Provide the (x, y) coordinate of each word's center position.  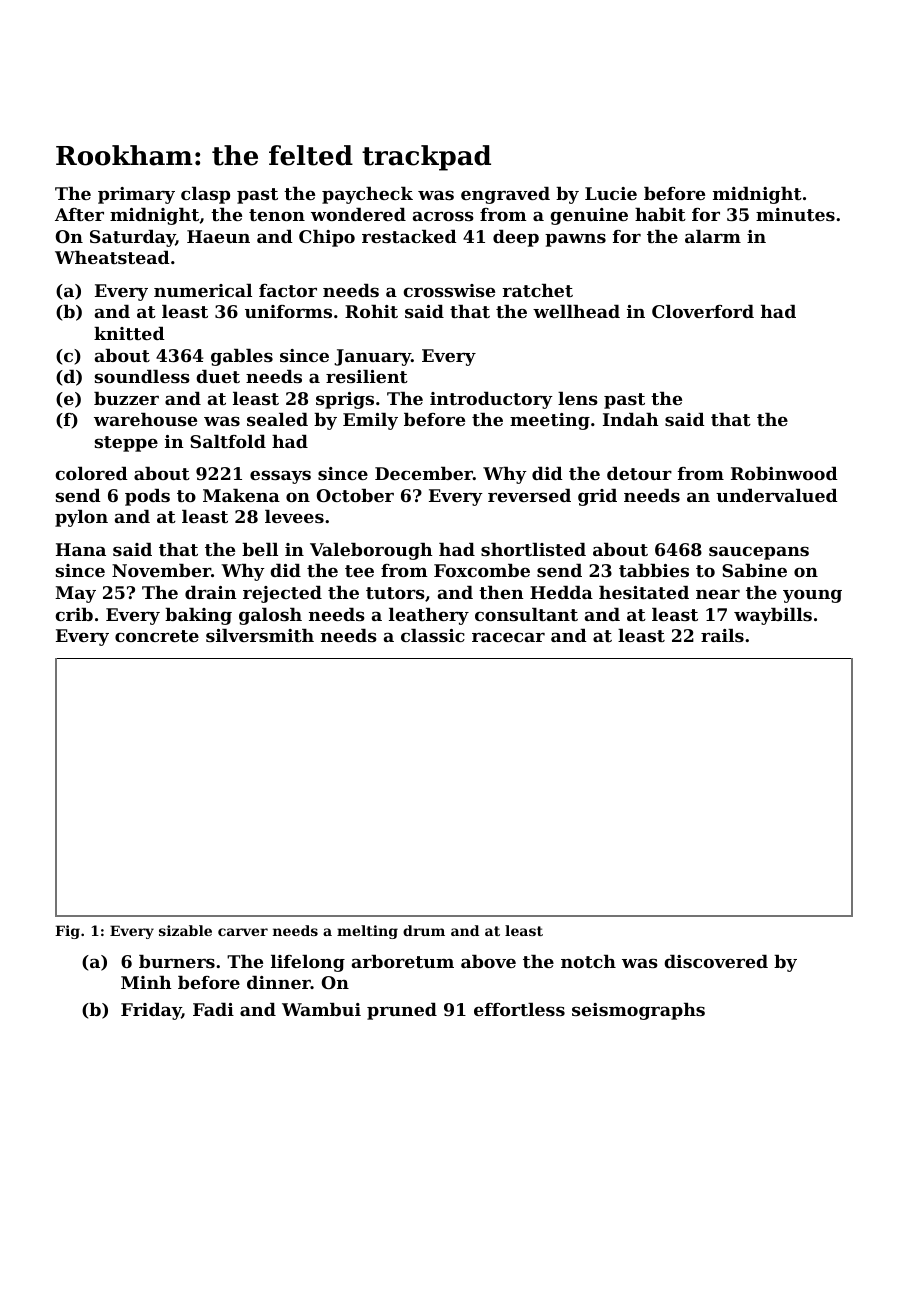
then (501, 592)
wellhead (576, 311)
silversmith (260, 635)
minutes (795, 214)
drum (424, 930)
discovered (716, 961)
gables (242, 357)
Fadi (213, 1009)
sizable (185, 930)
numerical (203, 290)
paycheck (367, 195)
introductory (491, 400)
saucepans (759, 553)
